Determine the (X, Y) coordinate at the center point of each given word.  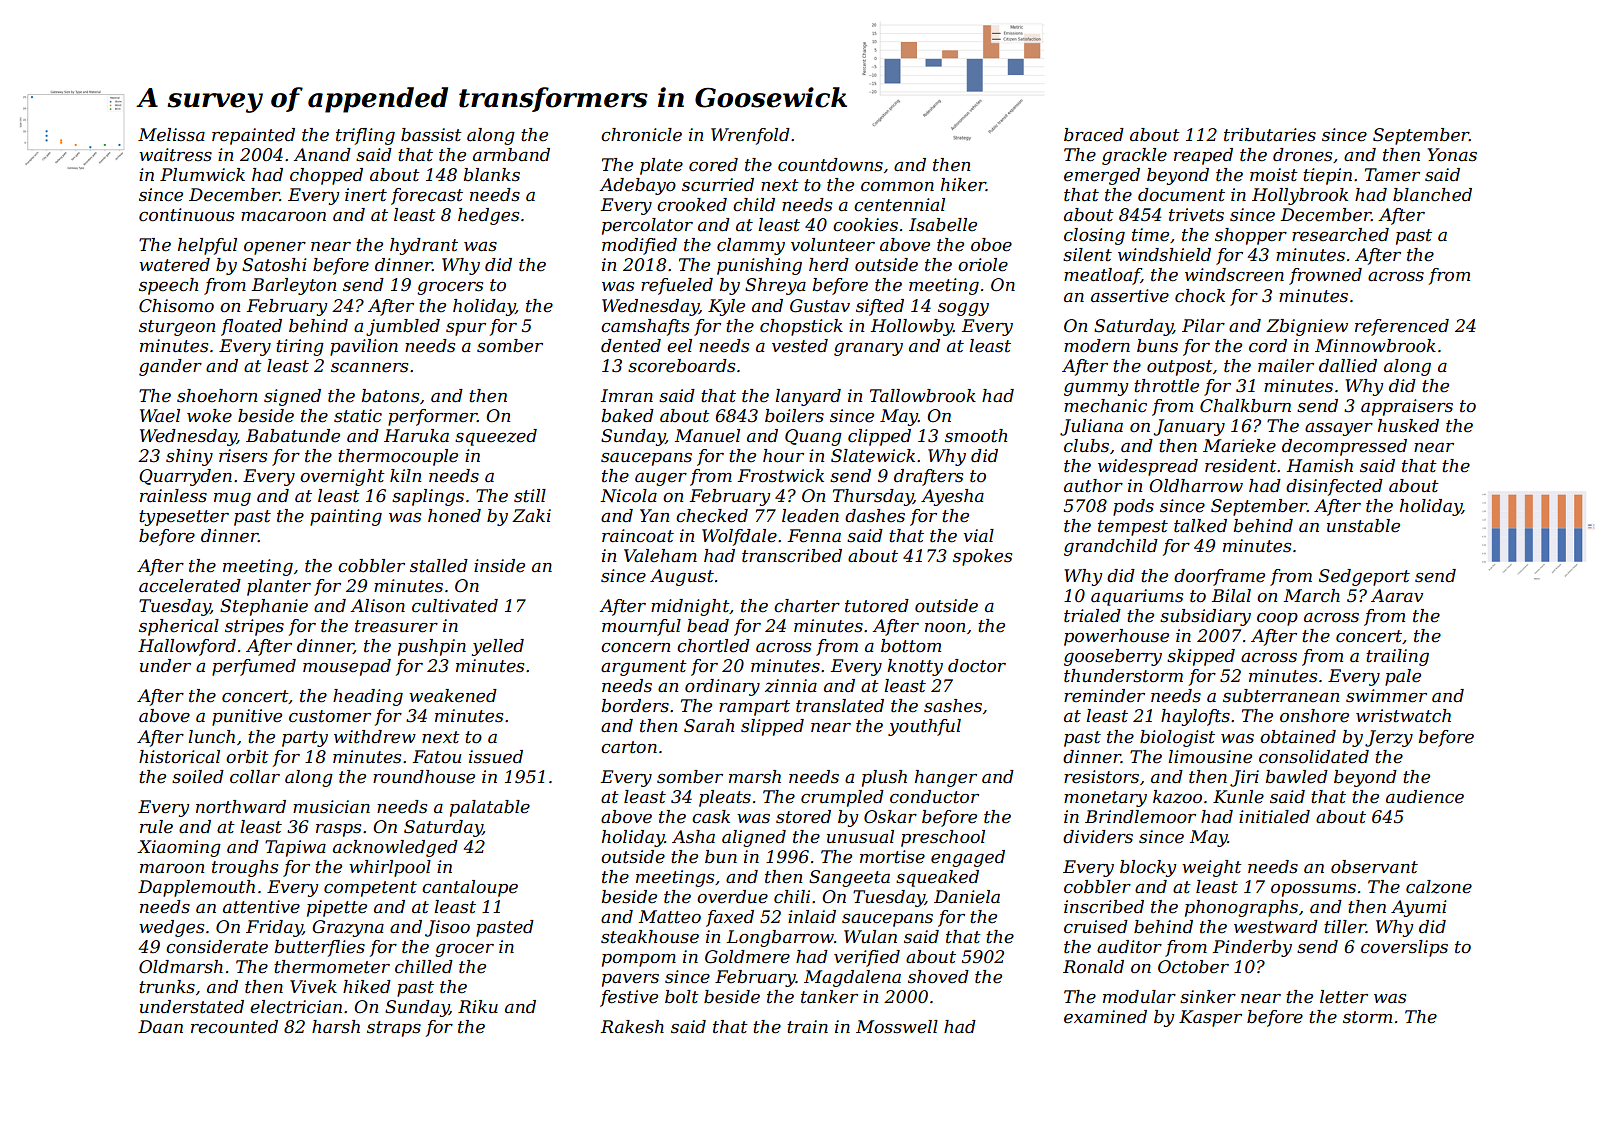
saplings (428, 497)
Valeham (660, 555)
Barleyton (294, 286)
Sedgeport (1364, 577)
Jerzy (1389, 738)
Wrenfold (750, 136)
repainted (253, 136)
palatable (490, 808)
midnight (690, 607)
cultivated (455, 606)
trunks (167, 986)
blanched (1432, 194)
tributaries (1270, 135)
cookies (865, 225)
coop (1277, 619)
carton (629, 747)
